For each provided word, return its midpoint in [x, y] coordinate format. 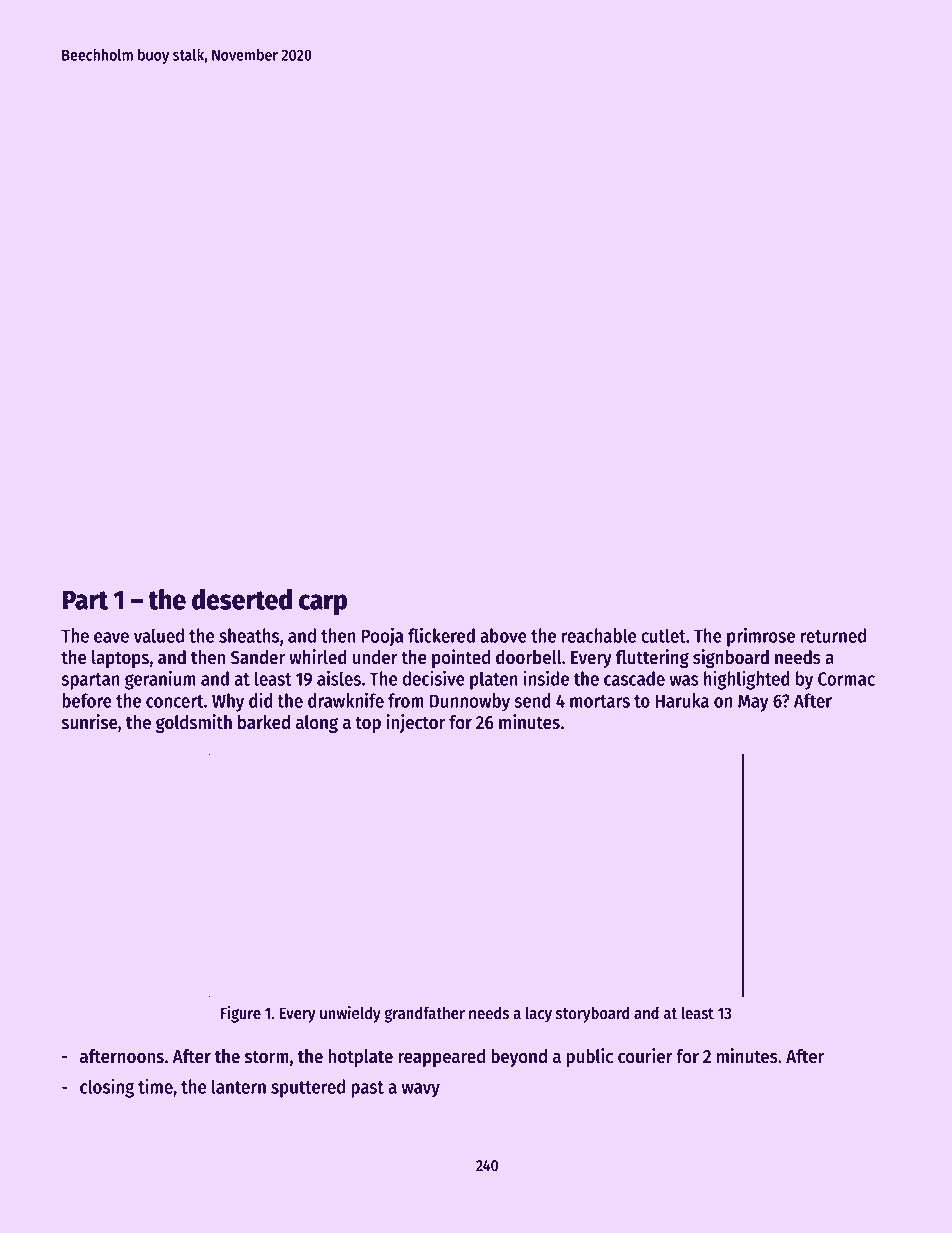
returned [833, 635]
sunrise [90, 722]
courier [645, 1056]
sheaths [249, 635]
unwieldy [350, 1014]
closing [107, 1088]
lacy [539, 1014]
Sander [258, 657]
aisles [339, 678]
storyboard [593, 1014]
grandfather [424, 1014]
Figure [241, 1014]
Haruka [682, 700]
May [753, 703]
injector [415, 723]
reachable [599, 635]
